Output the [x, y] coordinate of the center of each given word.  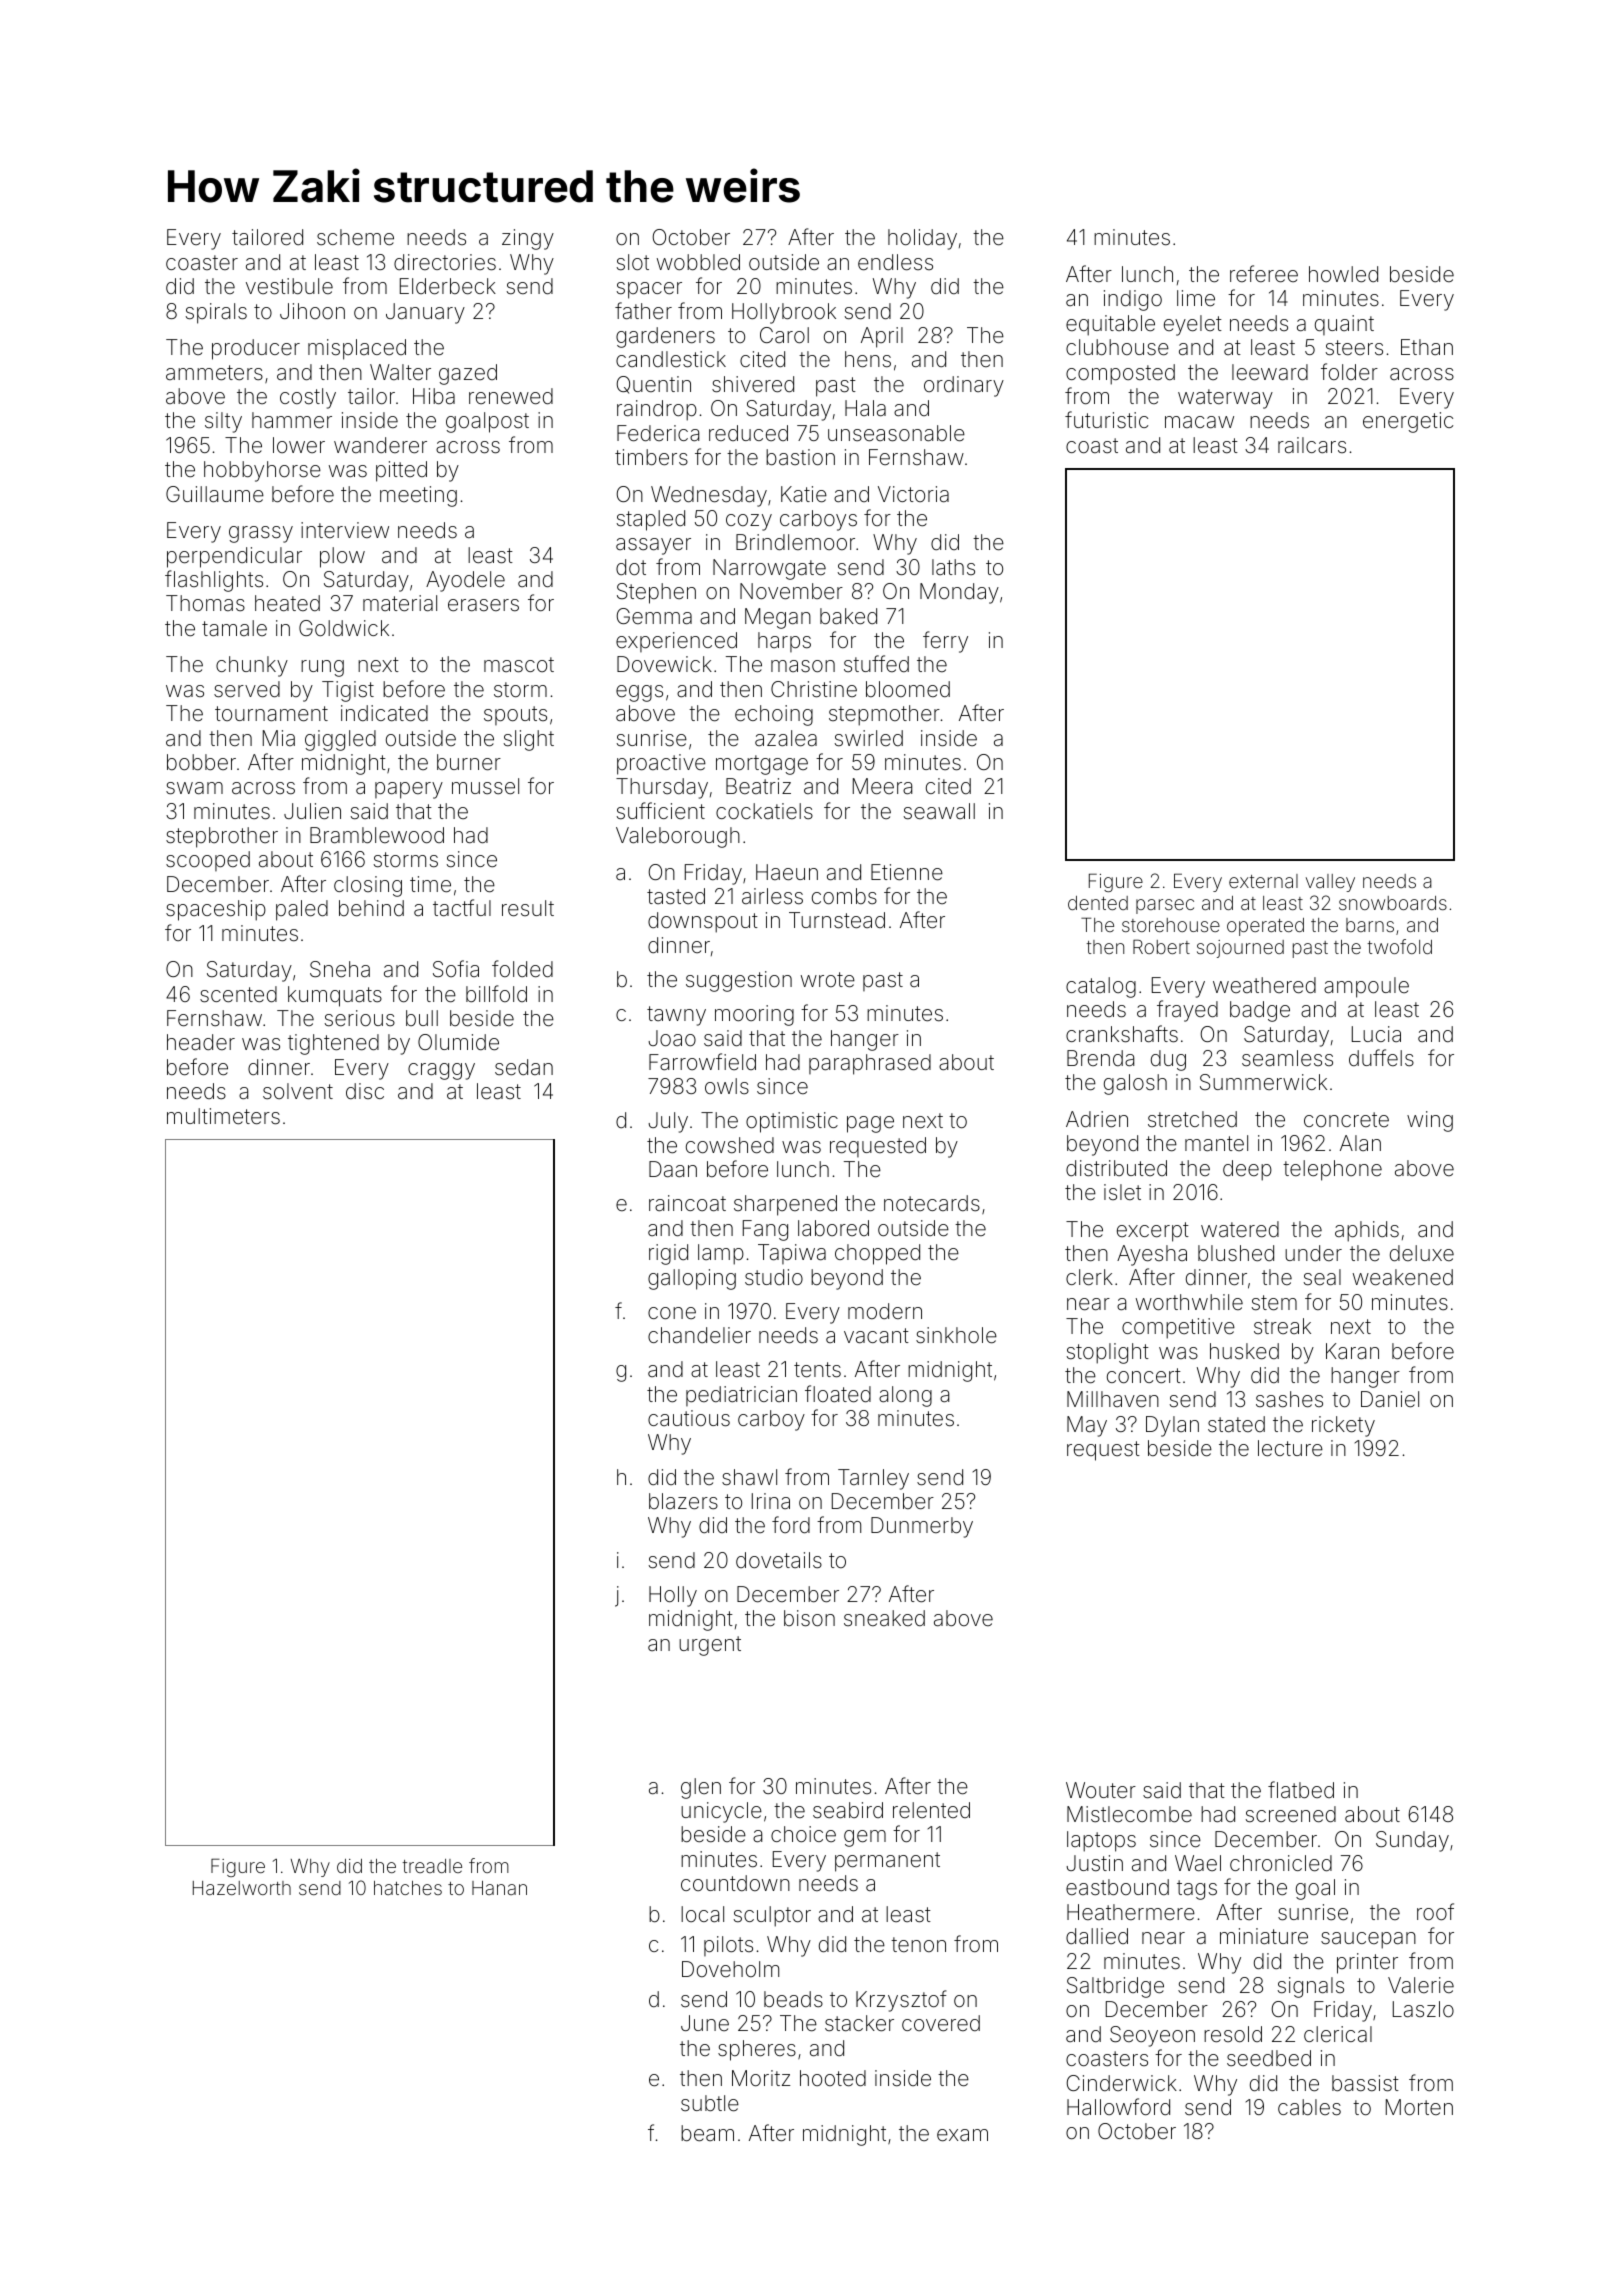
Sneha [340, 969]
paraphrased [870, 1064]
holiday [922, 239]
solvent [298, 1091]
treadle [432, 1866]
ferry [945, 642]
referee [1264, 274]
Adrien [1097, 1119]
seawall [939, 811]
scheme [355, 237]
